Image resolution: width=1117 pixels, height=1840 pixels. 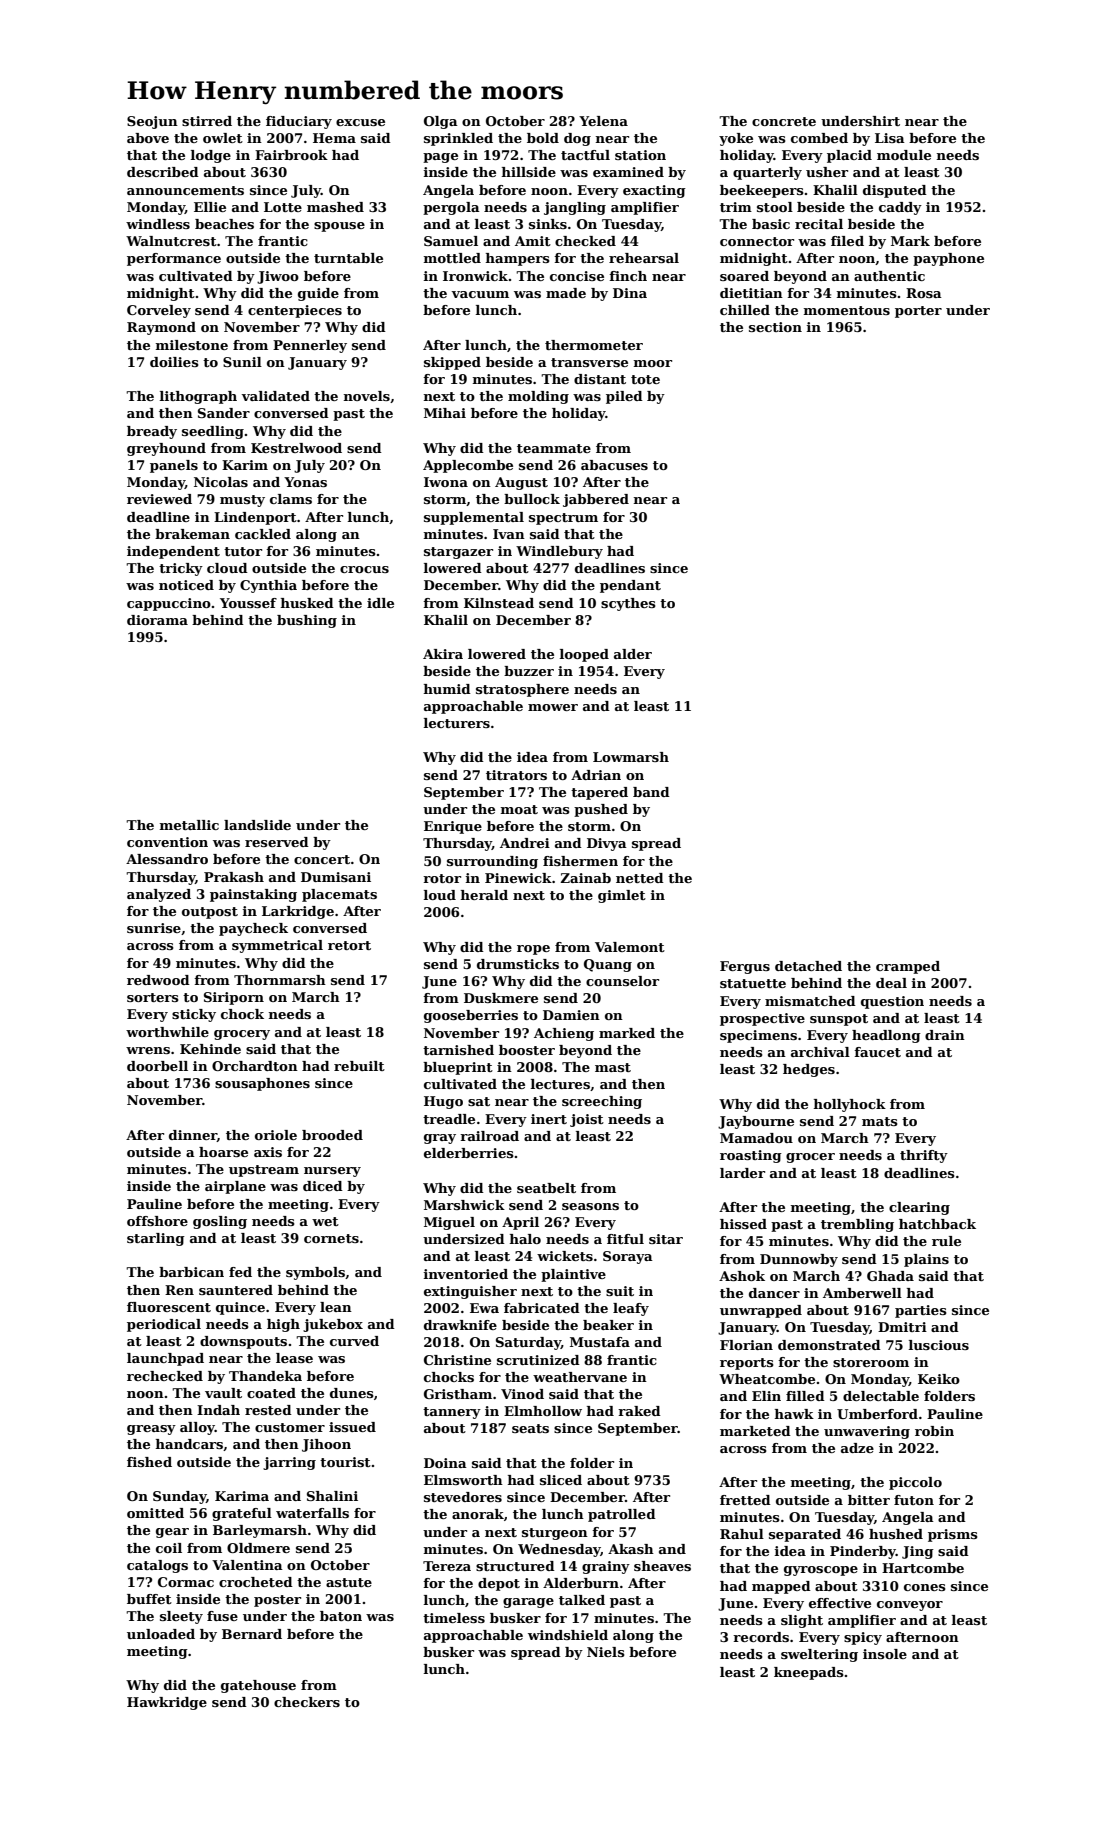 I want to click on gatehouse, so click(x=258, y=1686).
